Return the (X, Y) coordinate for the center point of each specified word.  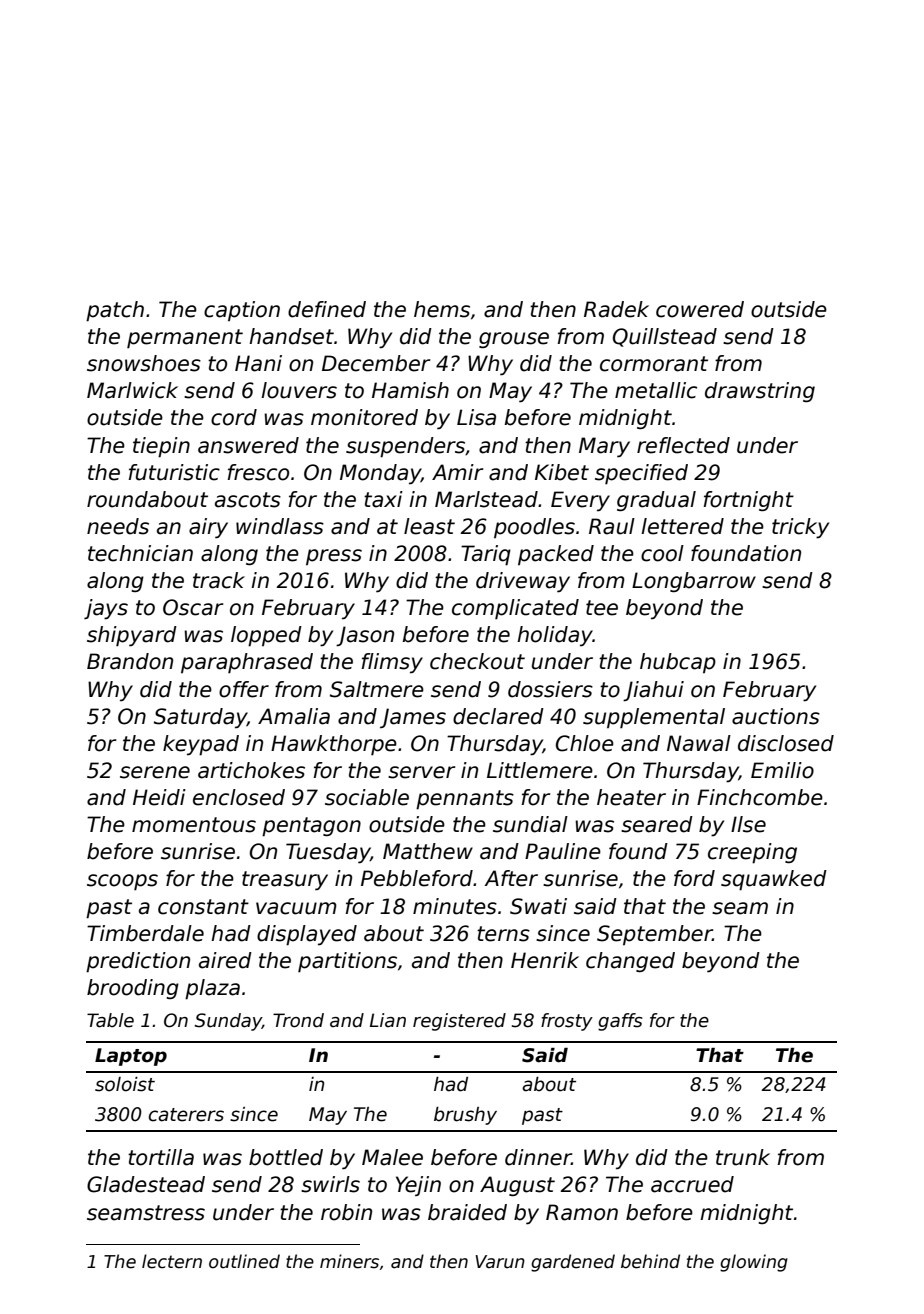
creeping (752, 853)
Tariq (486, 555)
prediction (138, 962)
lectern (172, 1261)
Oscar (193, 607)
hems (442, 309)
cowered (700, 309)
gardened (573, 1263)
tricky (800, 528)
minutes (455, 906)
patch (115, 311)
